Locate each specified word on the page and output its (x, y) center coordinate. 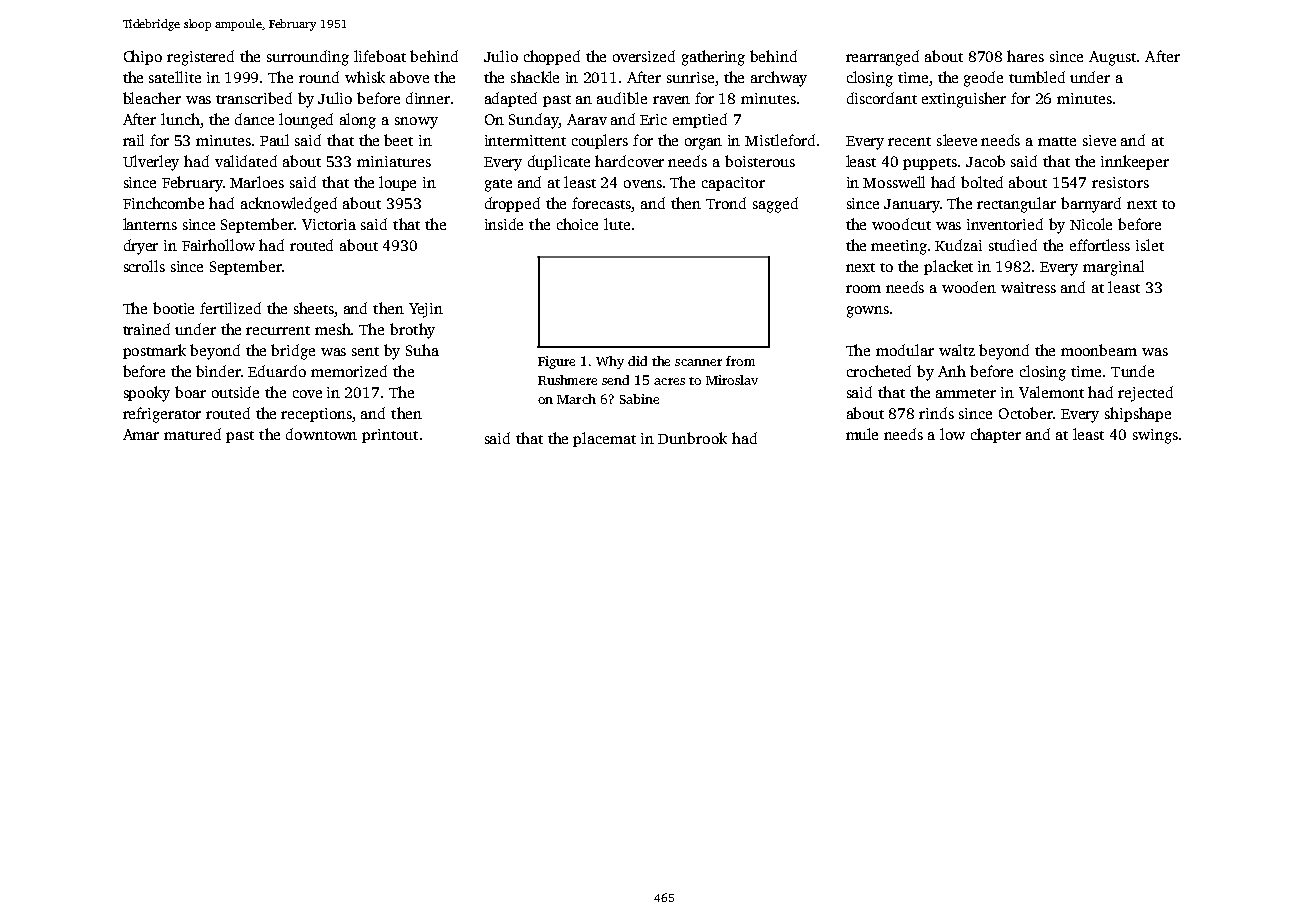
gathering (713, 58)
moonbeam (1099, 350)
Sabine (639, 399)
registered (200, 58)
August (1112, 58)
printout (390, 436)
